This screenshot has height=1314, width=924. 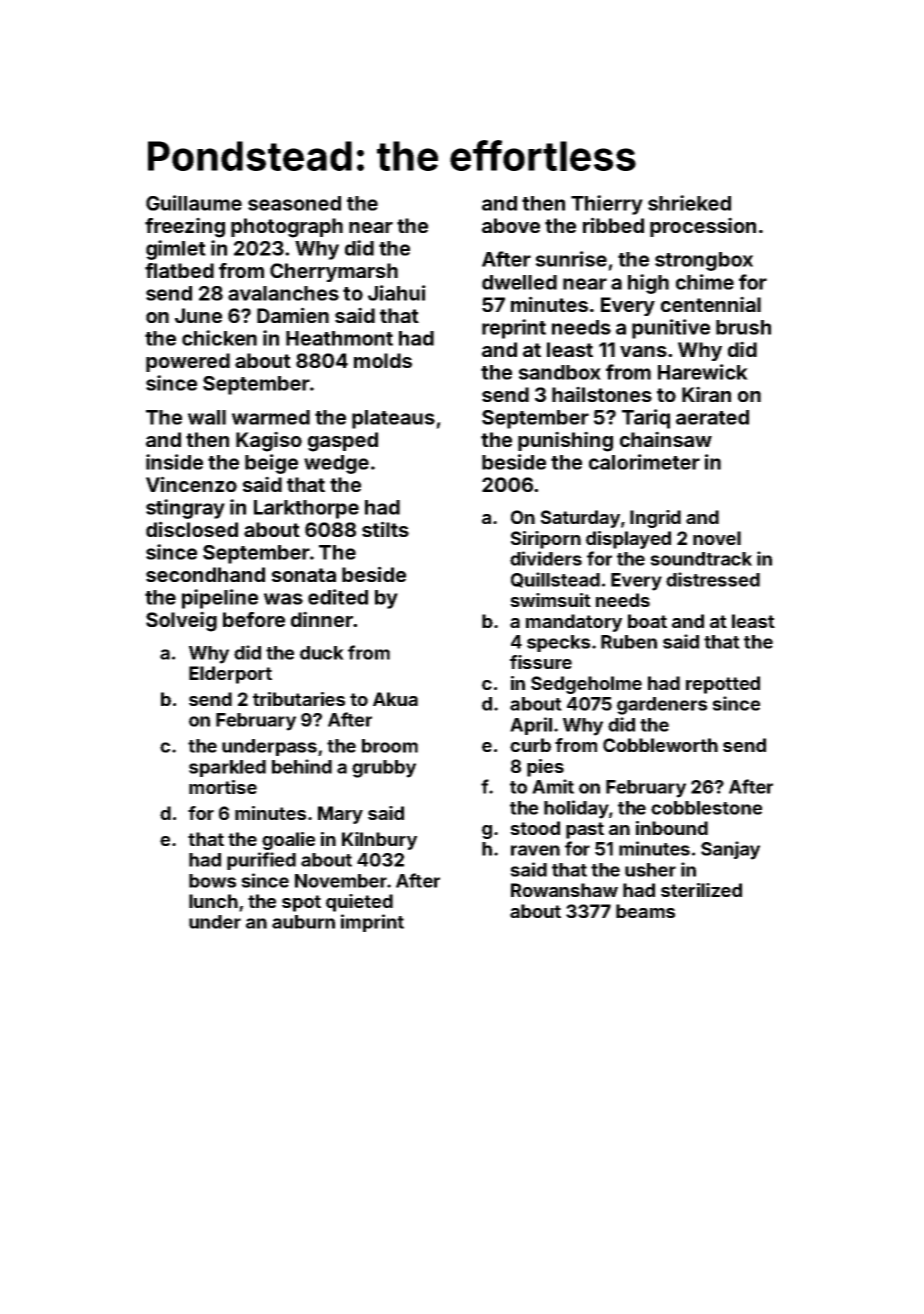 I want to click on April, so click(x=531, y=726).
